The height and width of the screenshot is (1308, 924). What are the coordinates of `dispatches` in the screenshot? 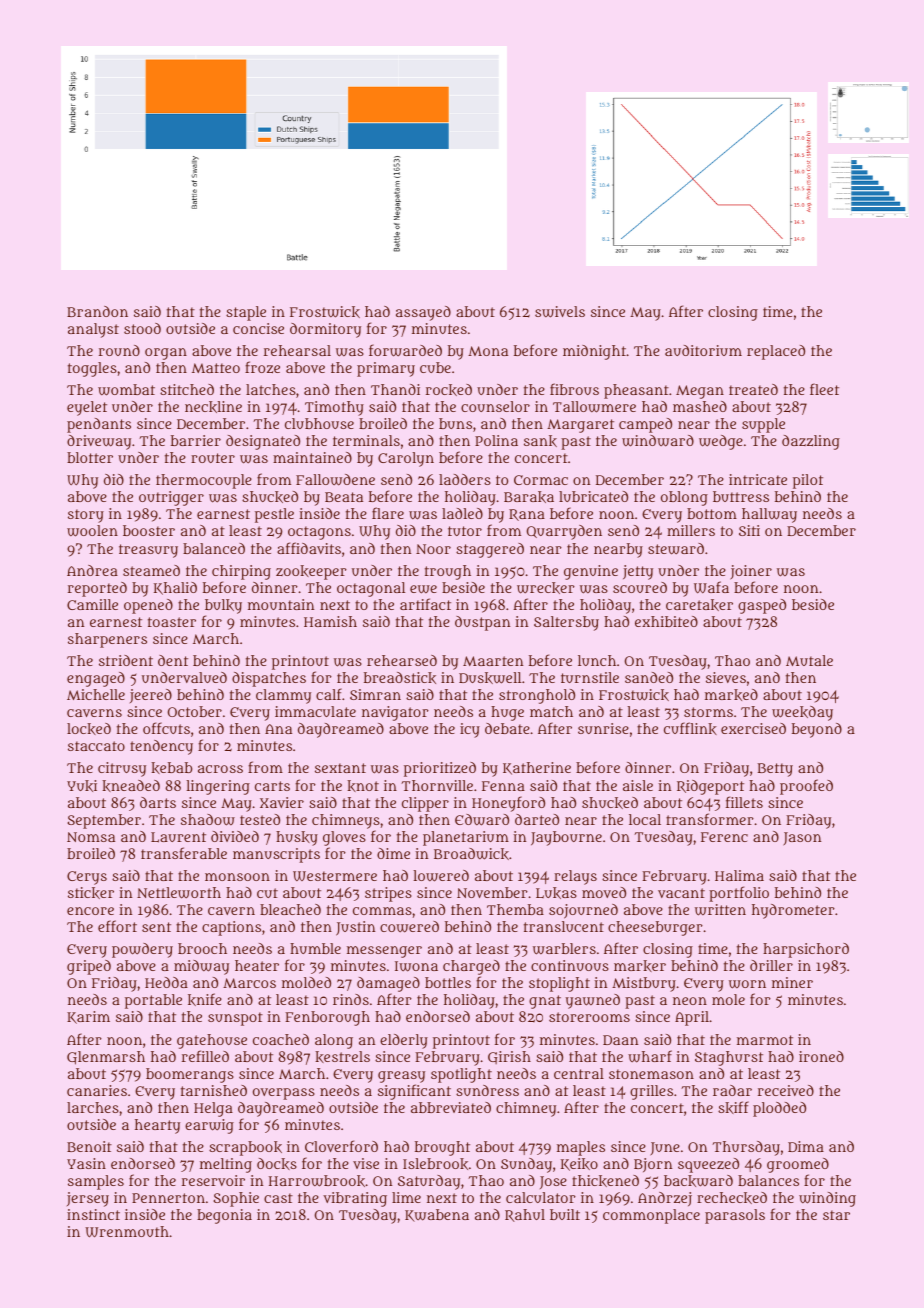 It's located at (269, 679).
